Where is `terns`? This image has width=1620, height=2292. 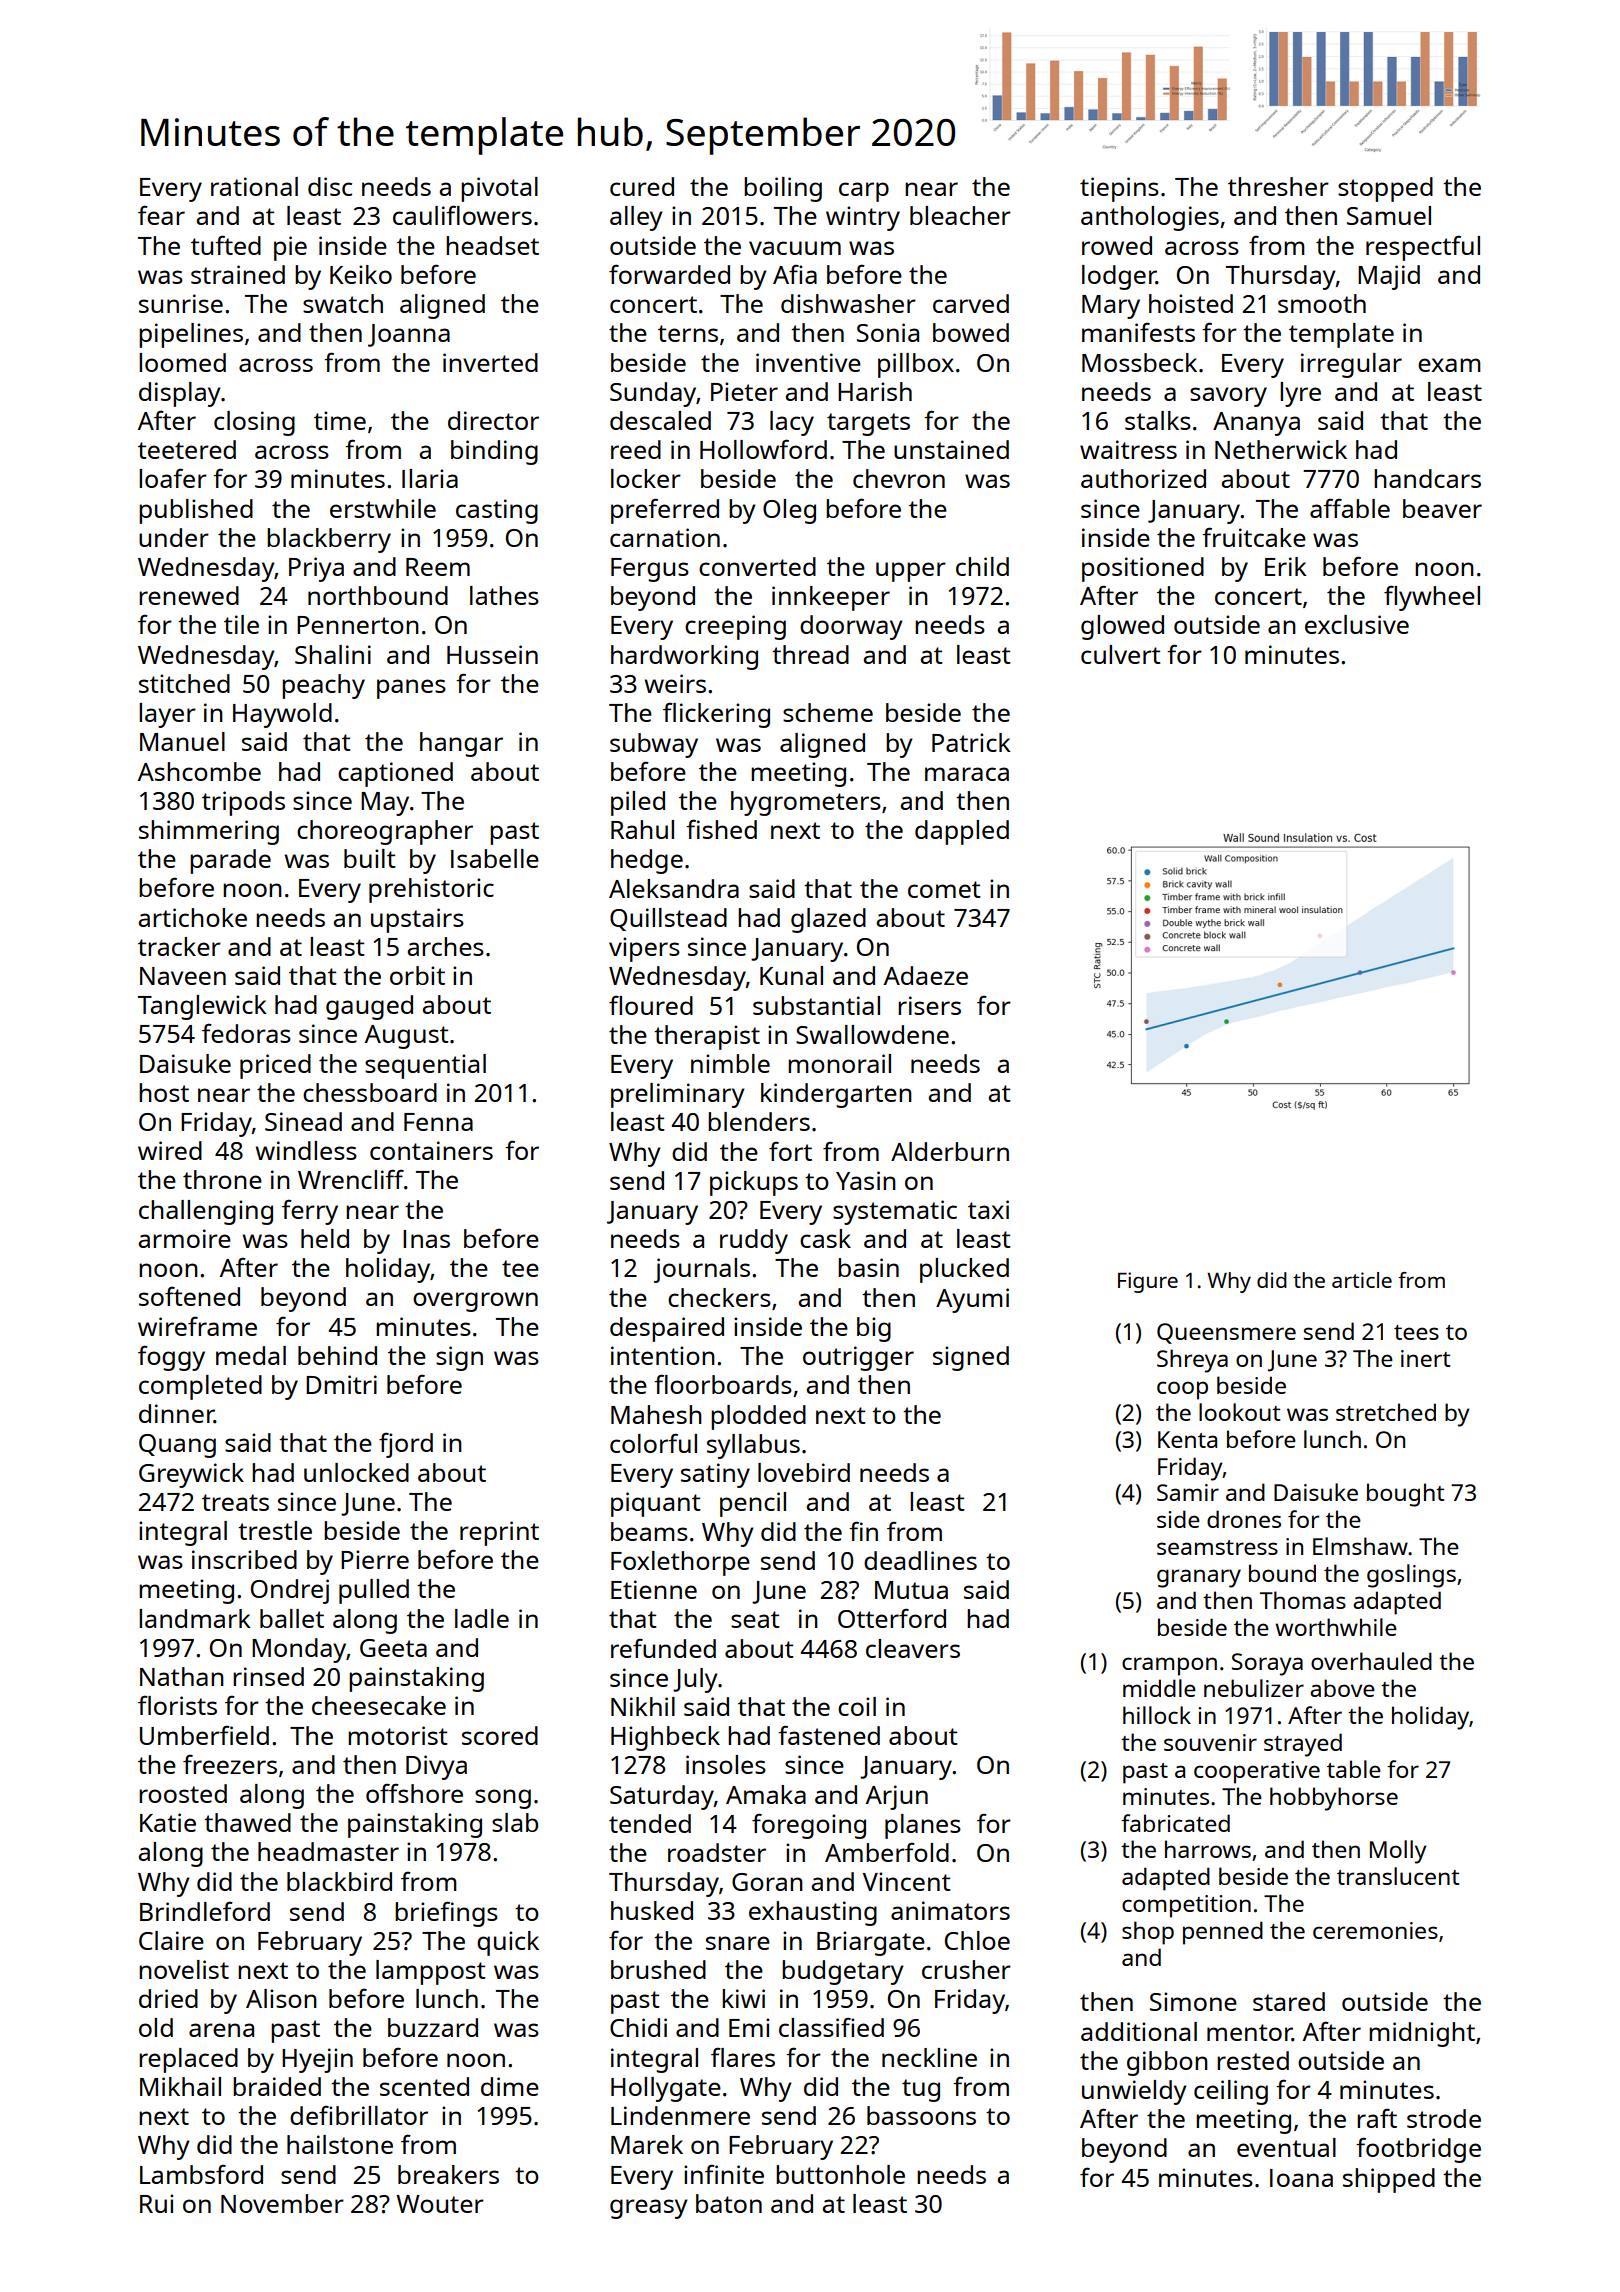 terns is located at coordinates (688, 333).
